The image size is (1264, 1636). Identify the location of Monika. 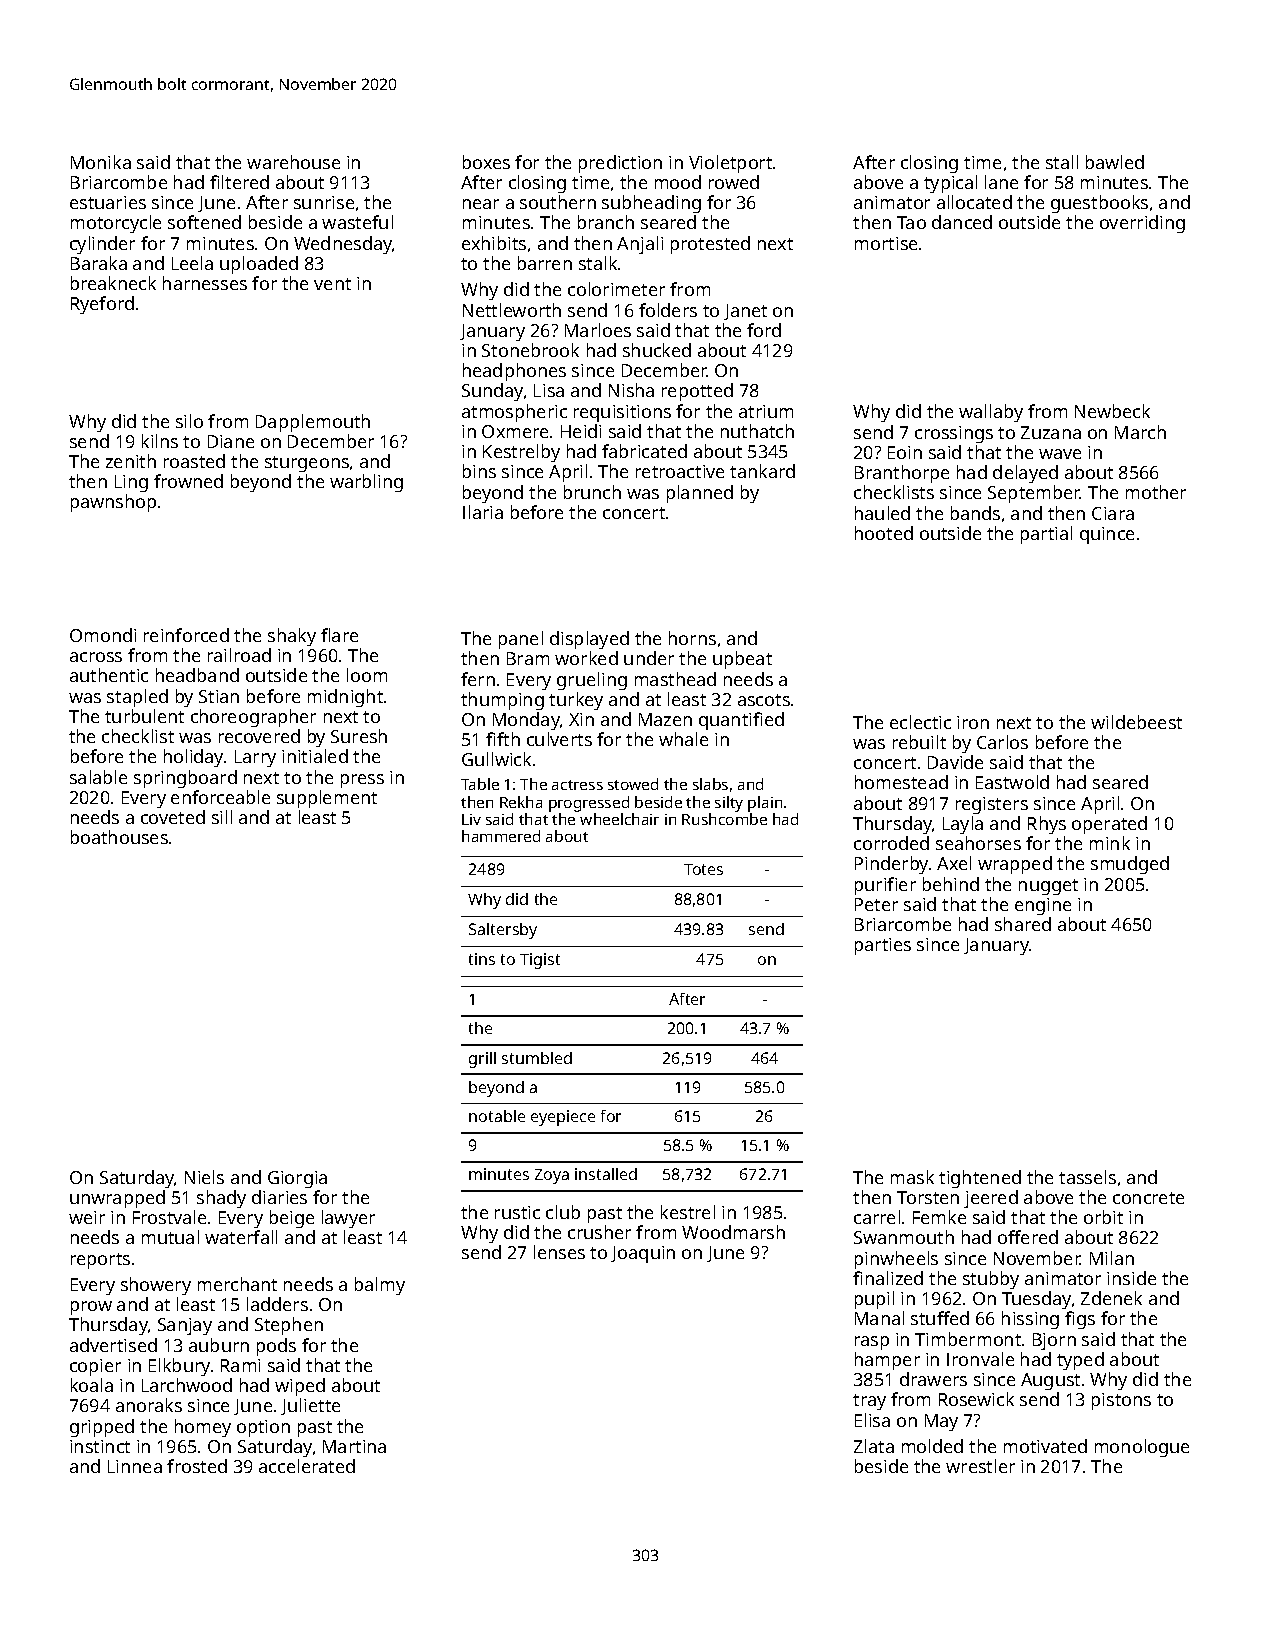
(101, 162).
